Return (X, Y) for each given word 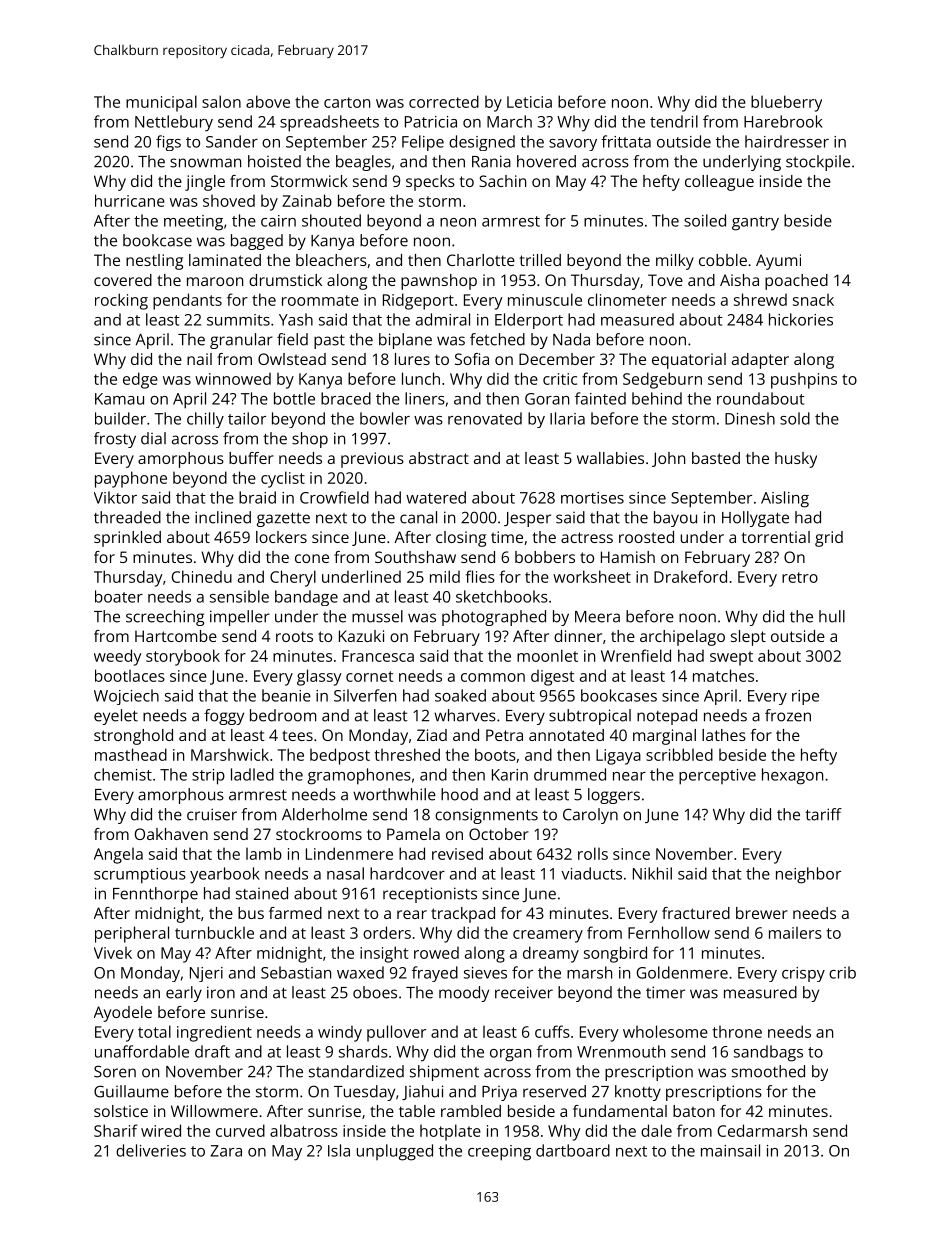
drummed (570, 774)
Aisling (785, 499)
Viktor (115, 497)
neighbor (808, 875)
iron (221, 992)
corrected (444, 101)
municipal (161, 103)
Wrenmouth (621, 1051)
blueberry (786, 103)
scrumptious (140, 876)
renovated (485, 418)
